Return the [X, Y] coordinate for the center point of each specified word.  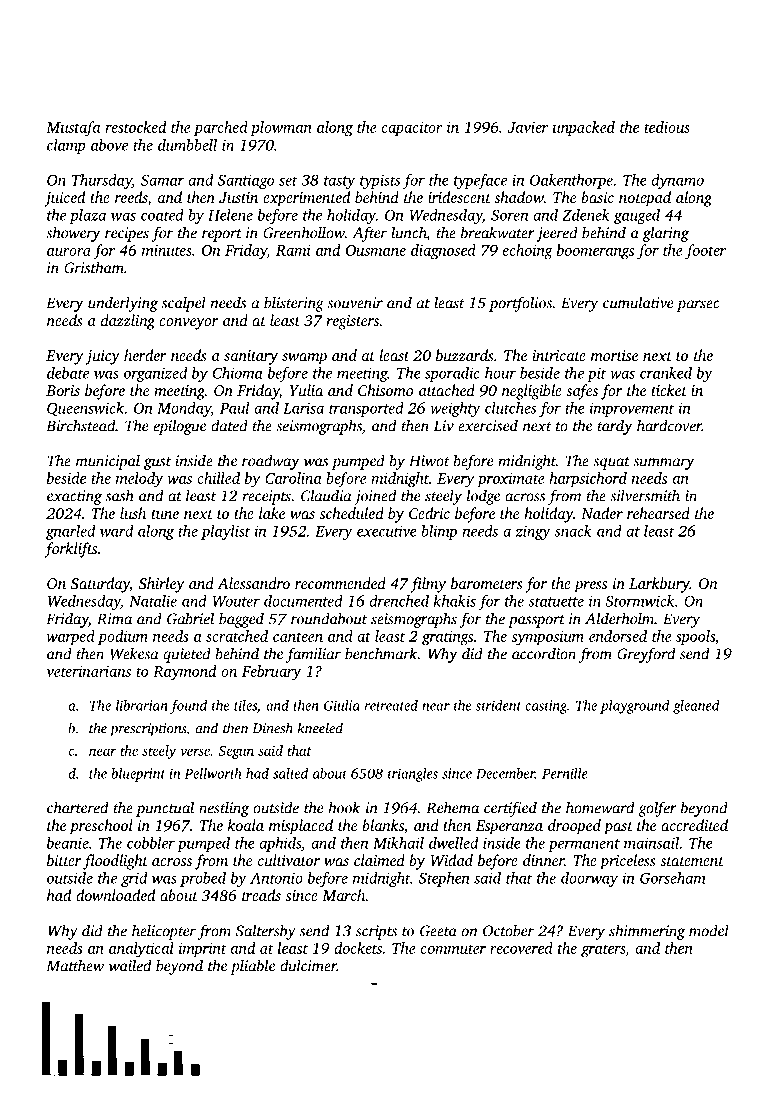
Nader [602, 513]
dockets [358, 948]
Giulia [342, 705]
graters [603, 951]
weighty [455, 409]
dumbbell [187, 145]
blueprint [138, 775]
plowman [281, 128]
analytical [141, 950]
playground [635, 707]
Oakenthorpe [571, 181]
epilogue [180, 427]
